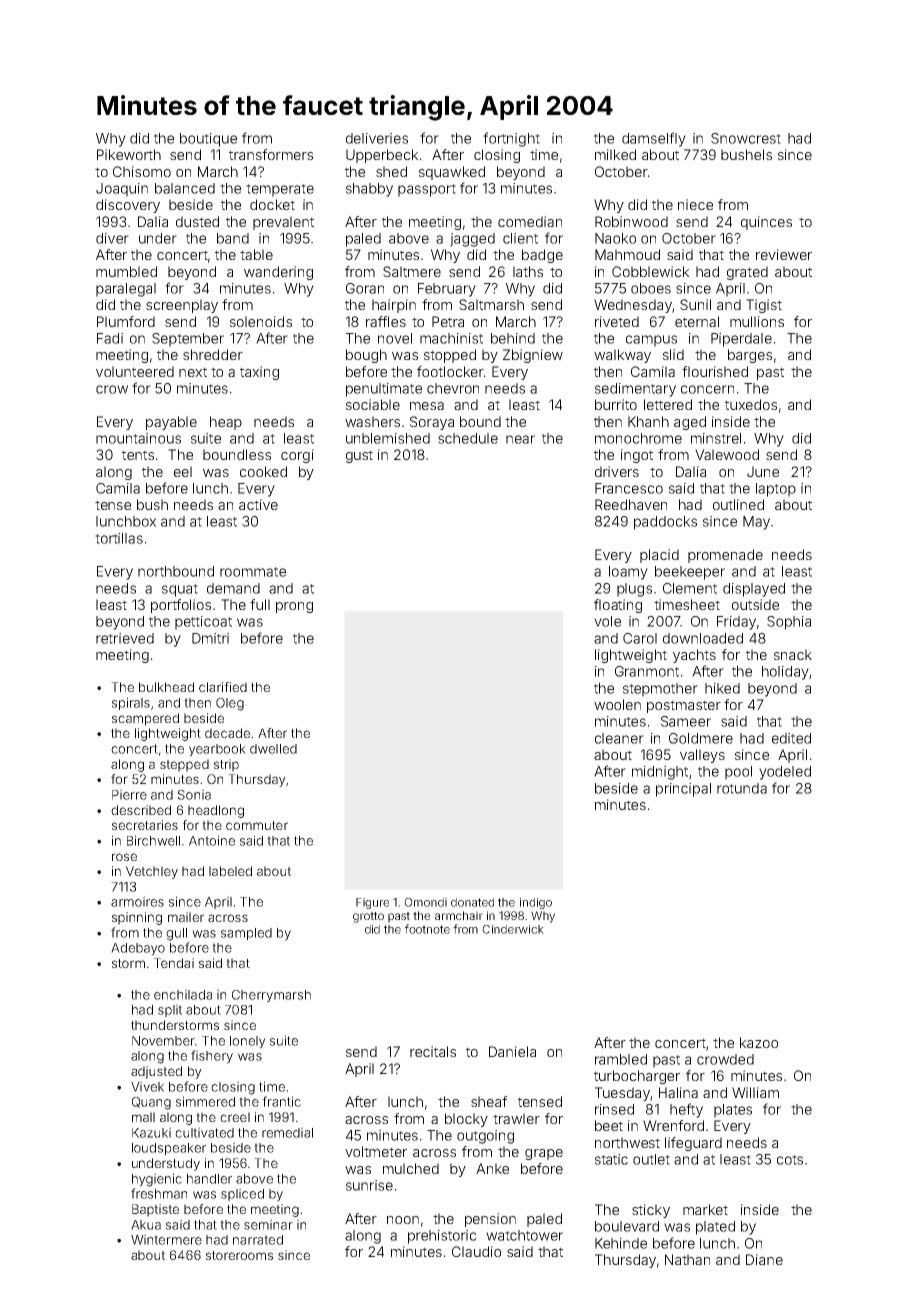  I want to click on Snowcrest, so click(746, 138).
